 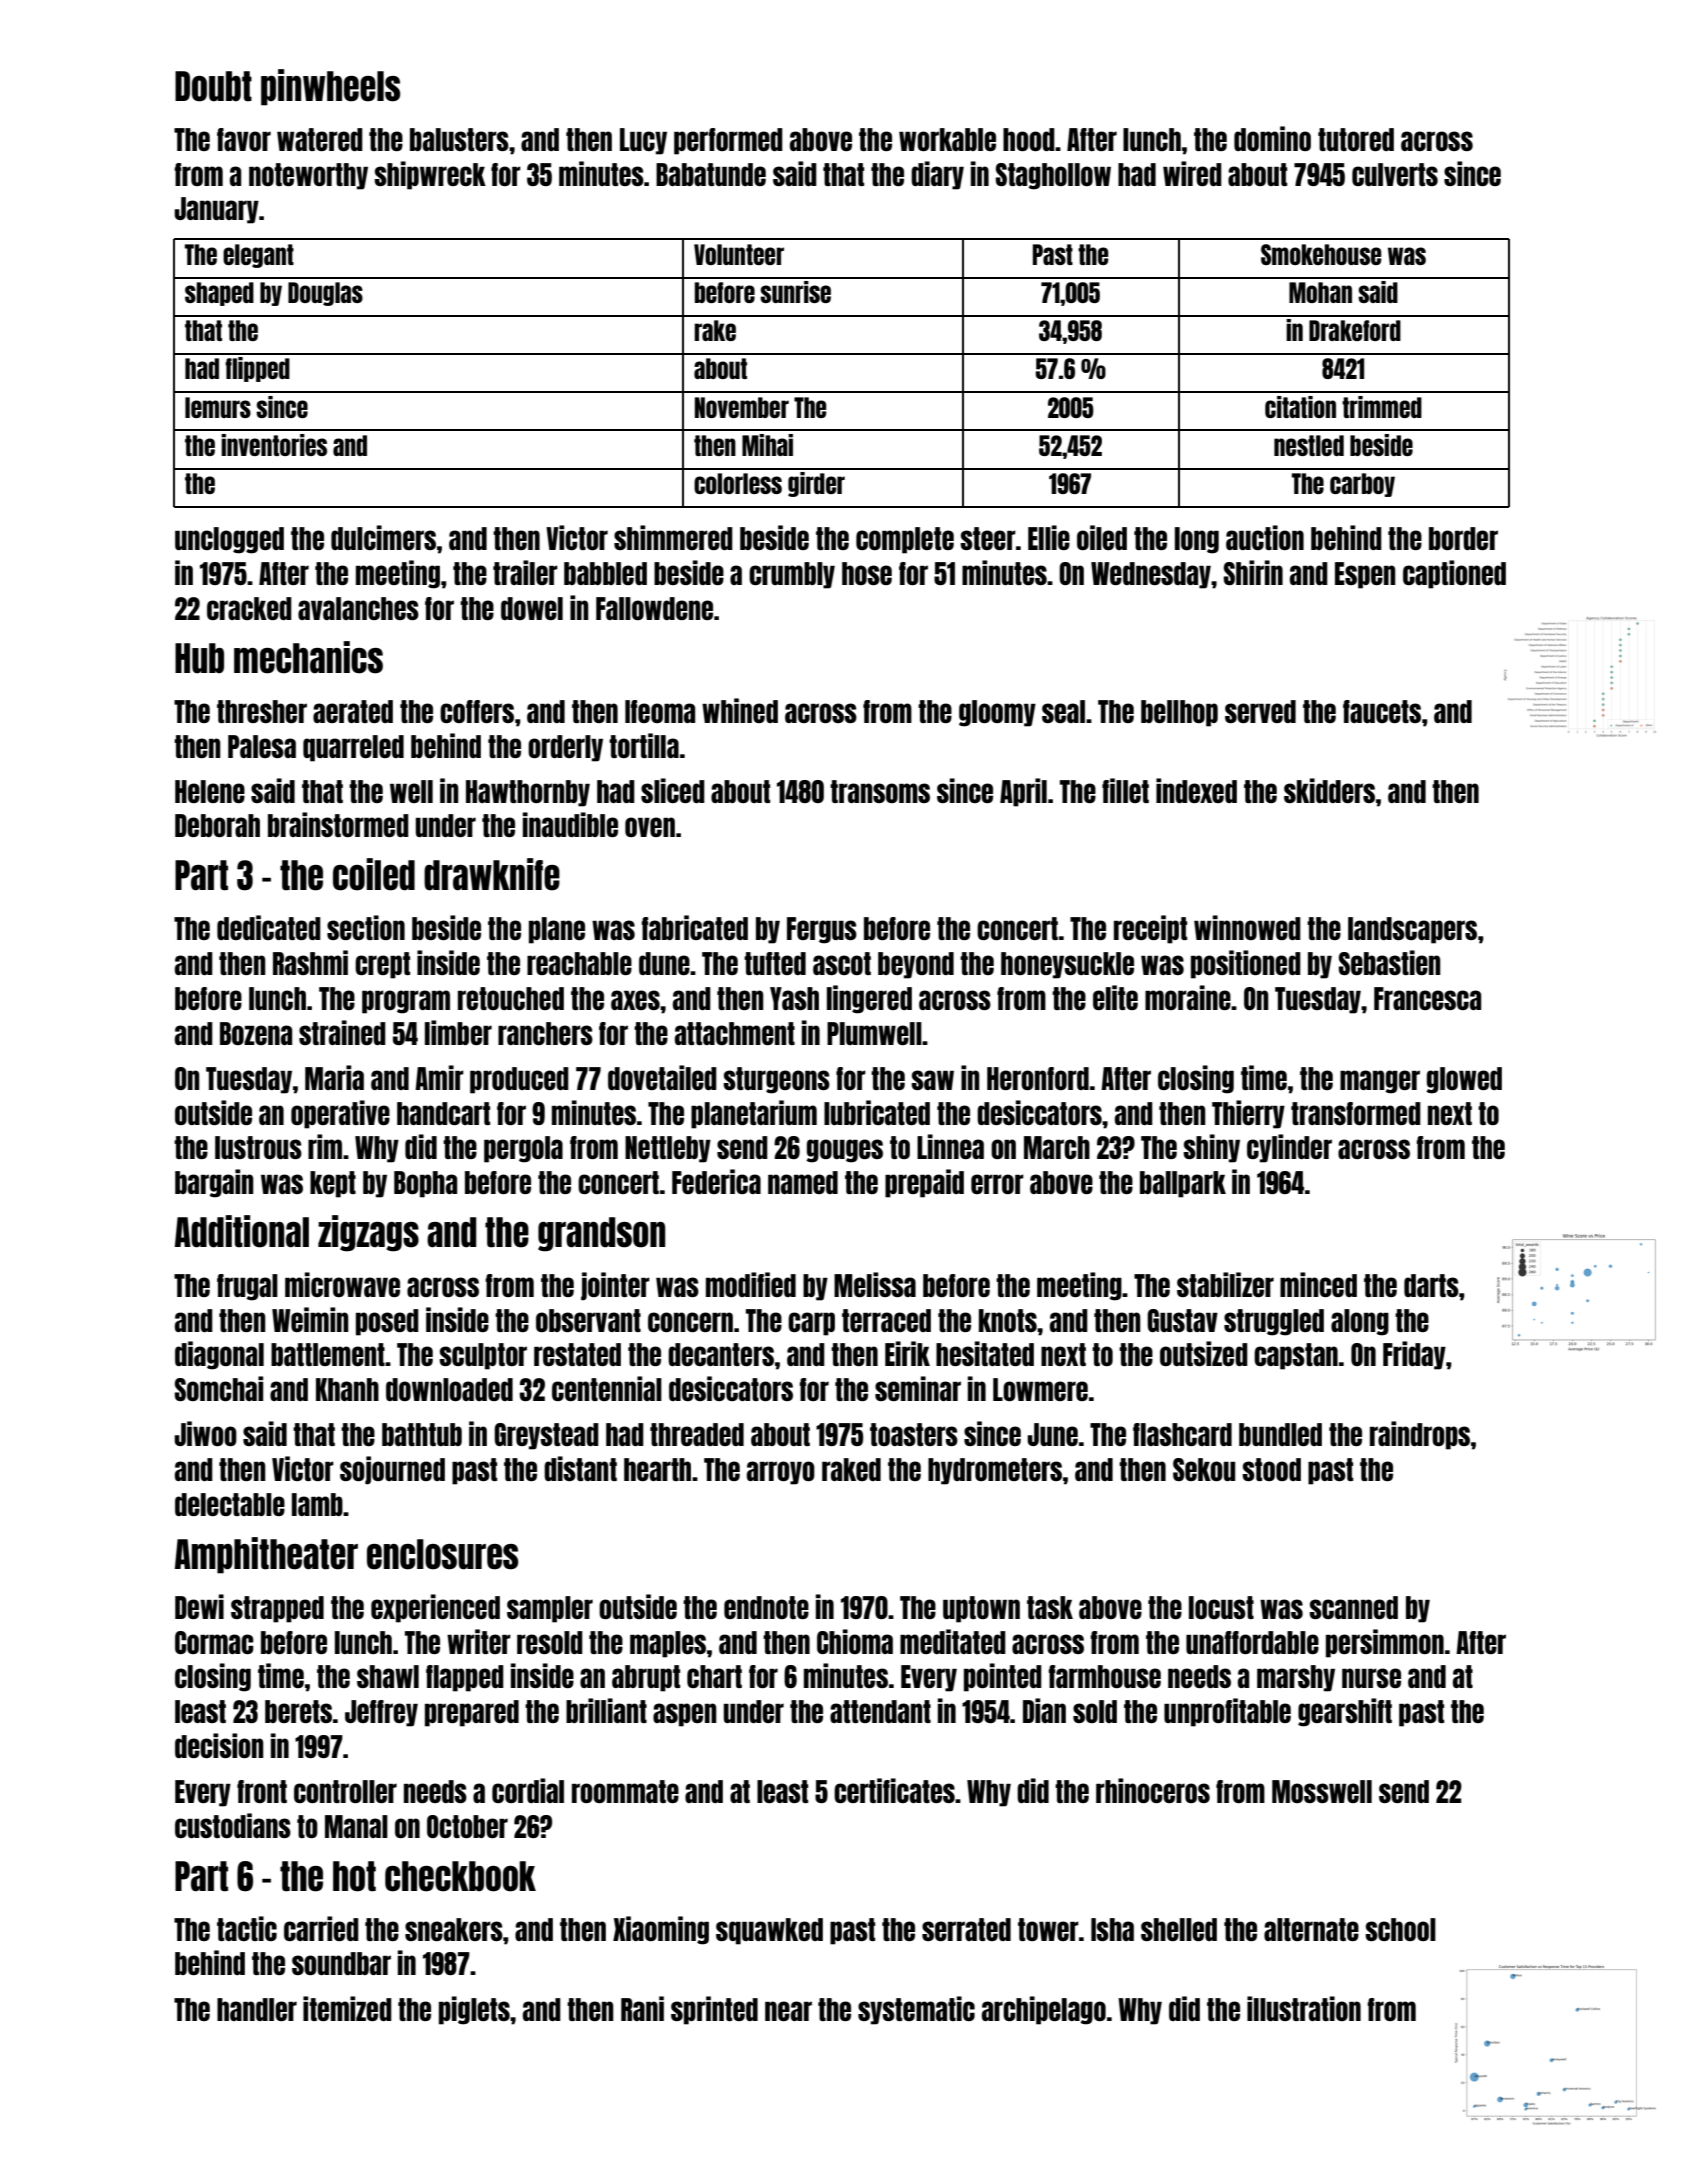 What do you see at coordinates (269, 927) in the document?
I see `dedicated` at bounding box center [269, 927].
